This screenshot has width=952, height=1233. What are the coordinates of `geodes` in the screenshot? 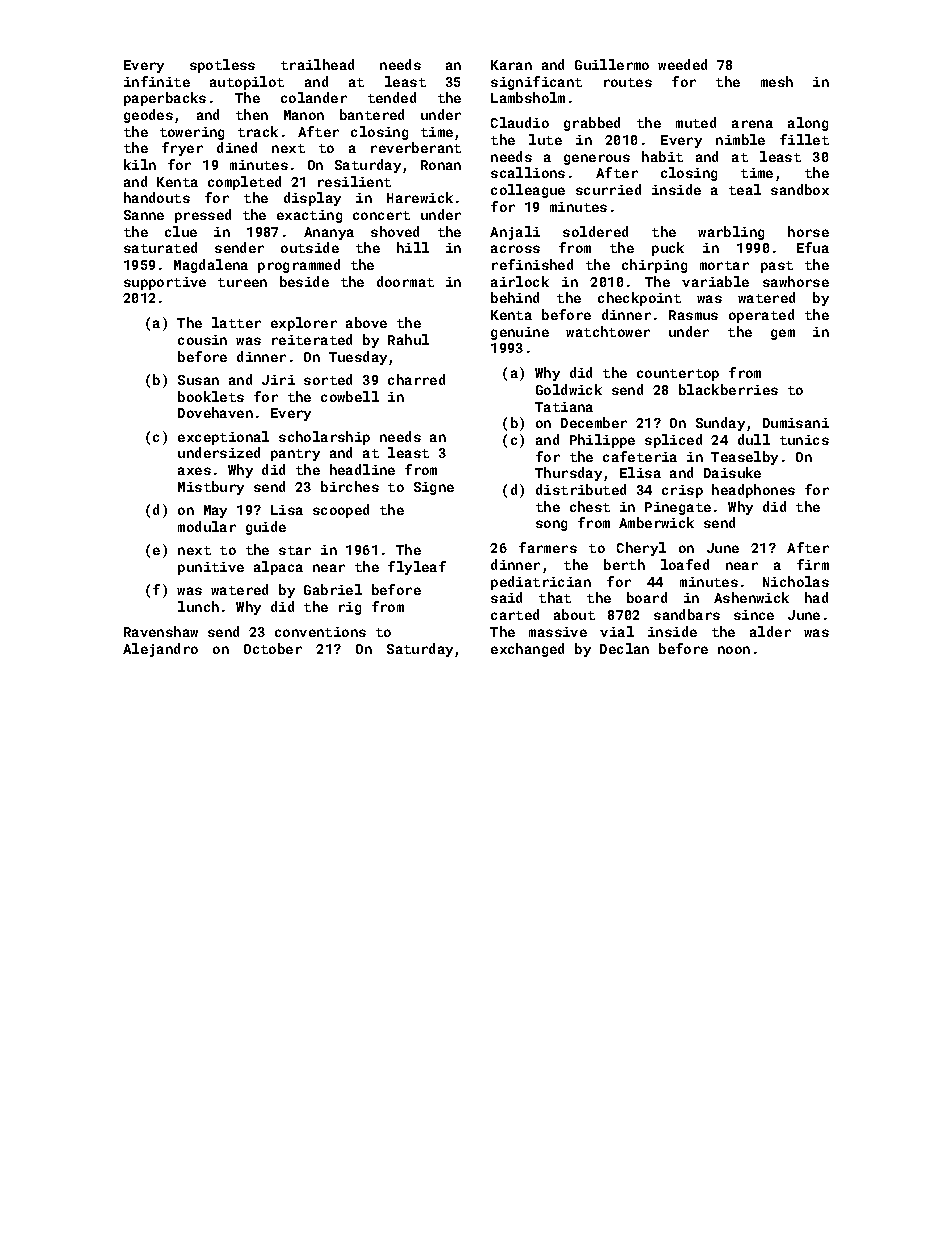 It's located at (148, 116).
